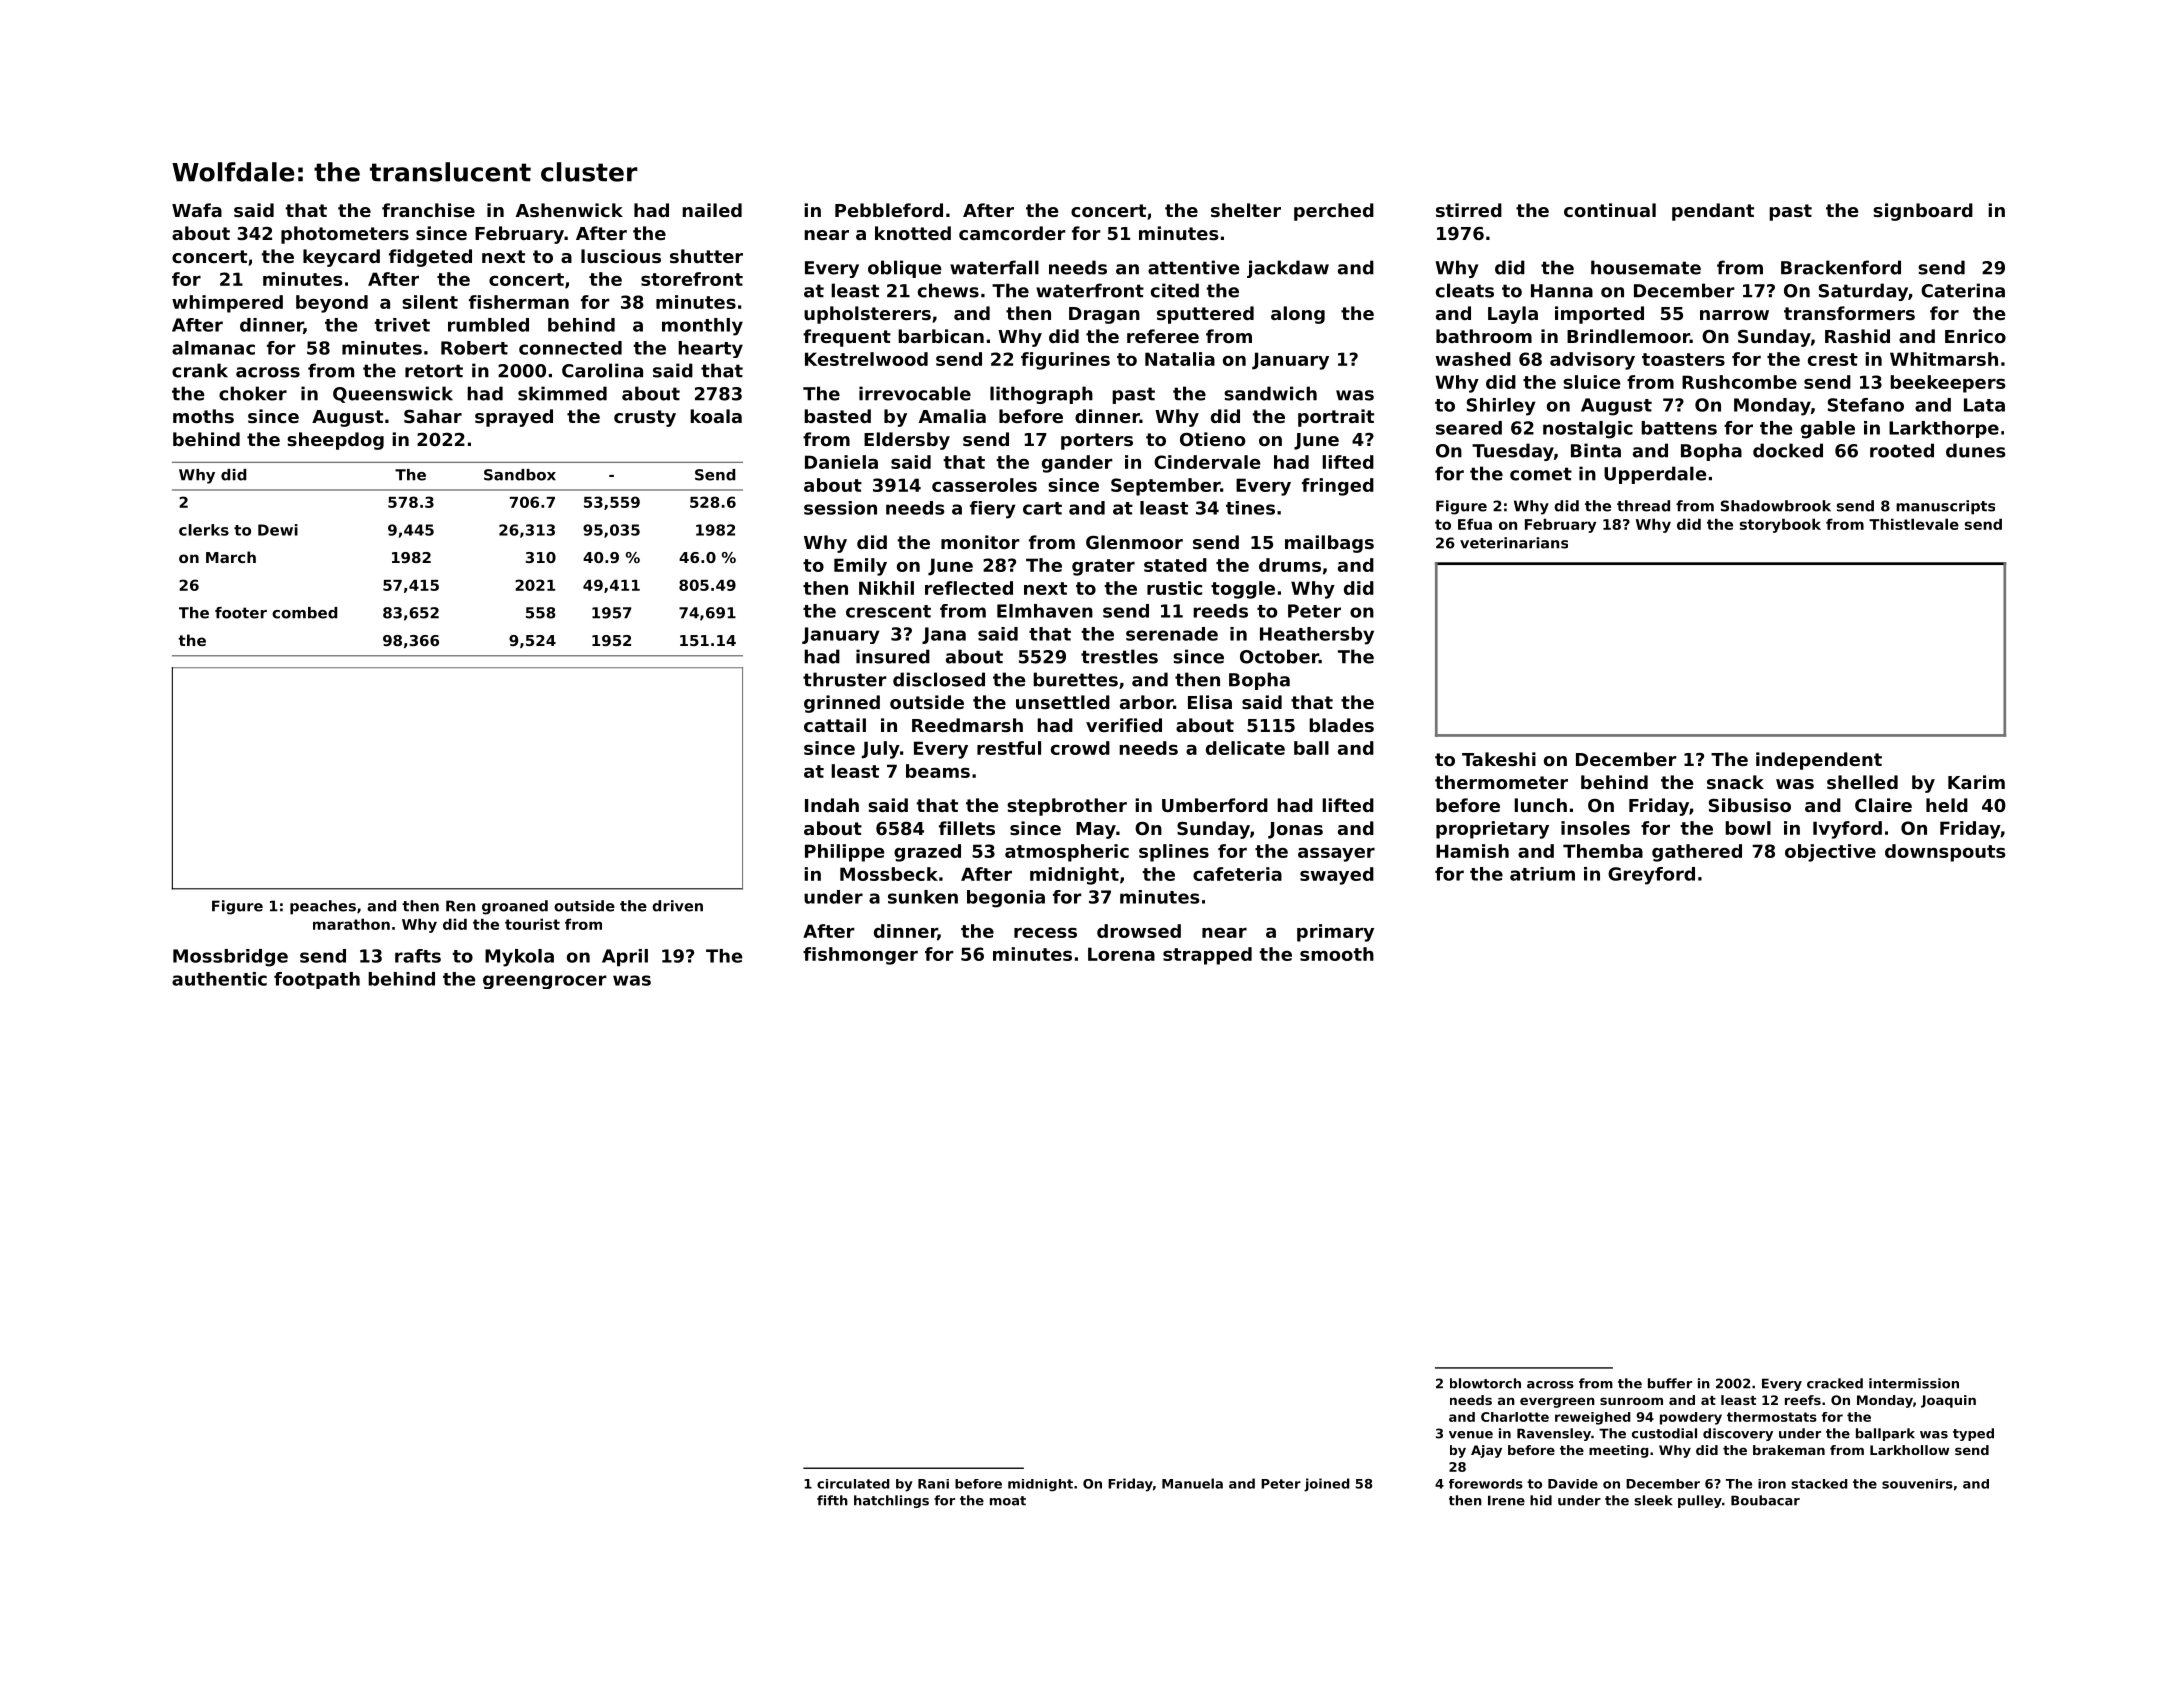 Image resolution: width=2178 pixels, height=1683 pixels. I want to click on sheepdog, so click(335, 441).
